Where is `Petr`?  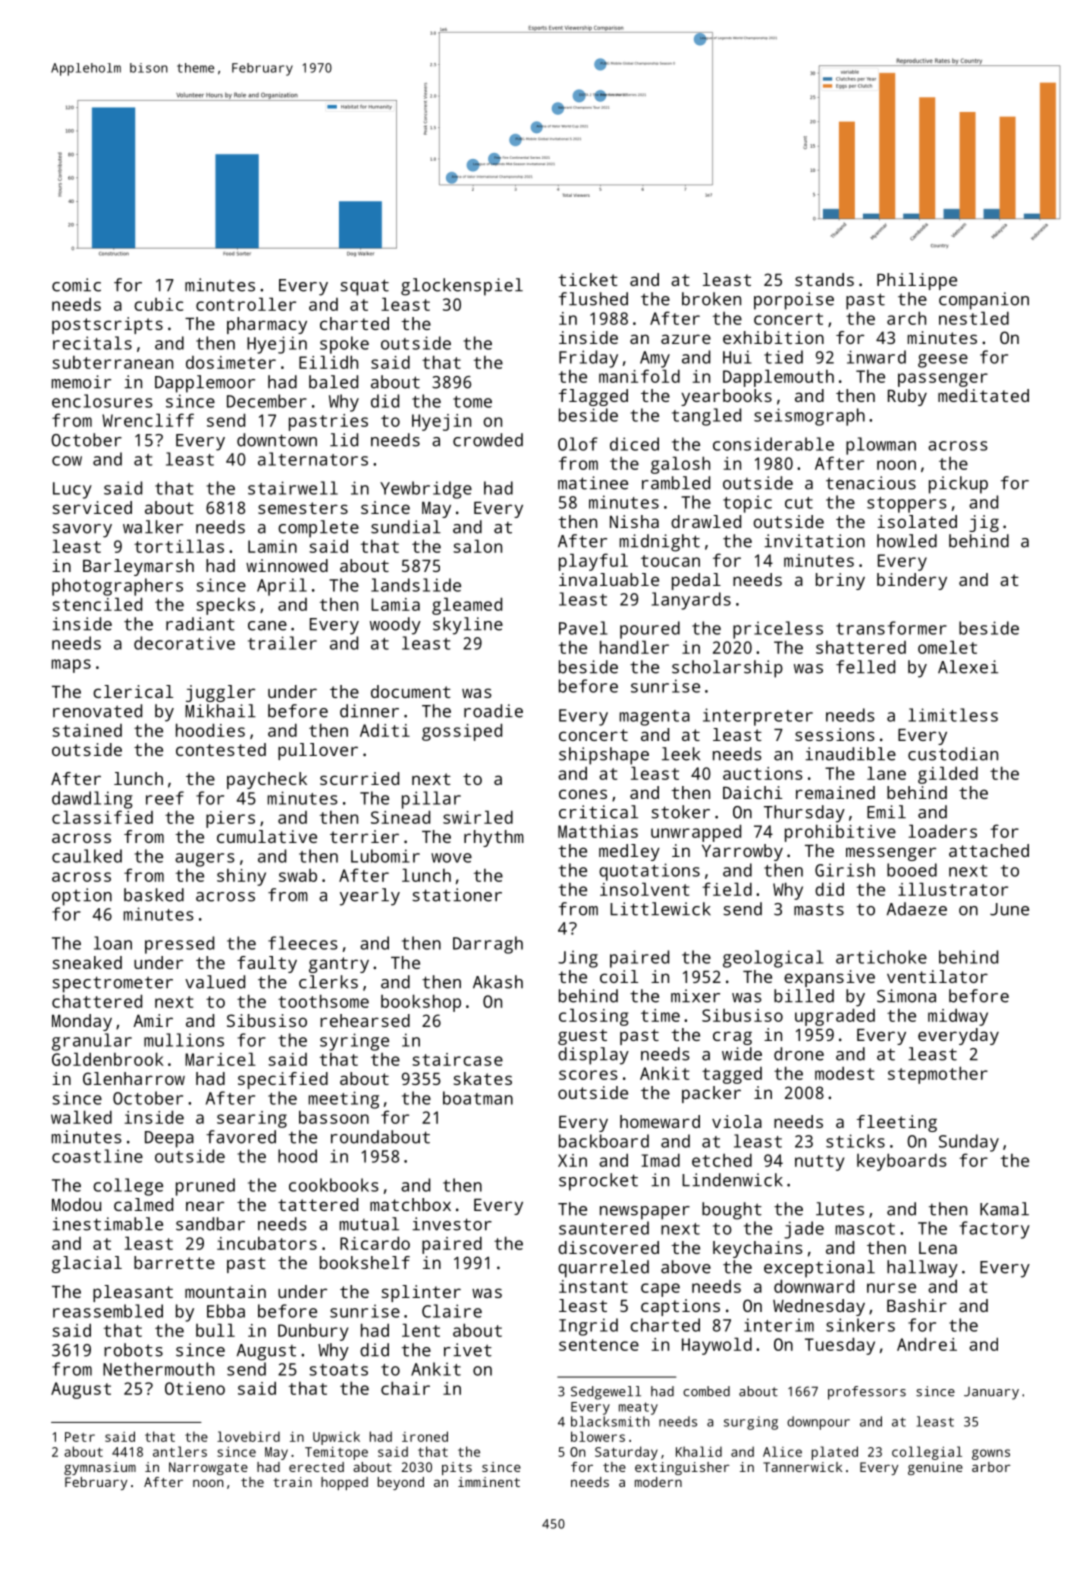
Petr is located at coordinates (80, 1437).
